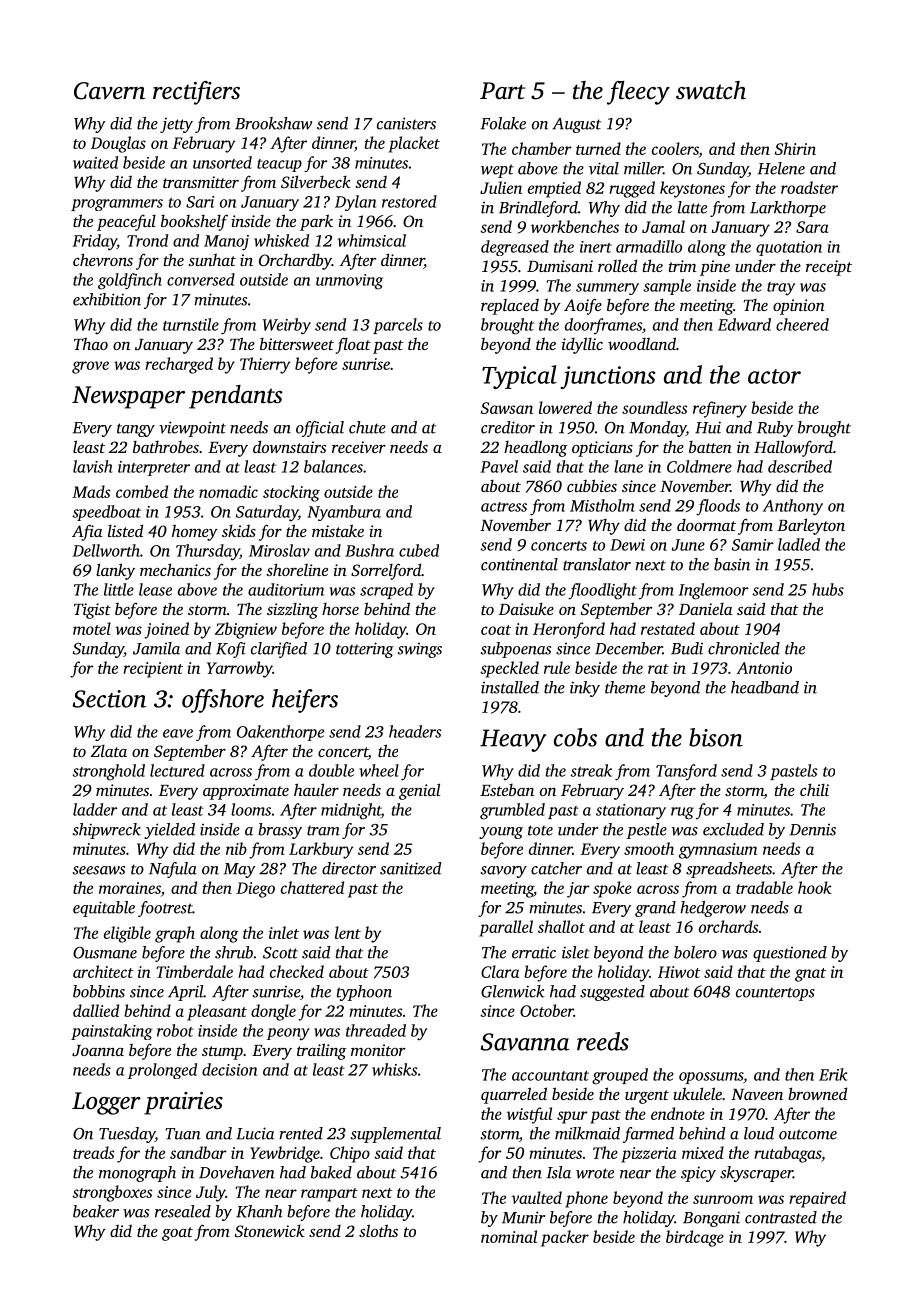  I want to click on horse, so click(340, 609).
